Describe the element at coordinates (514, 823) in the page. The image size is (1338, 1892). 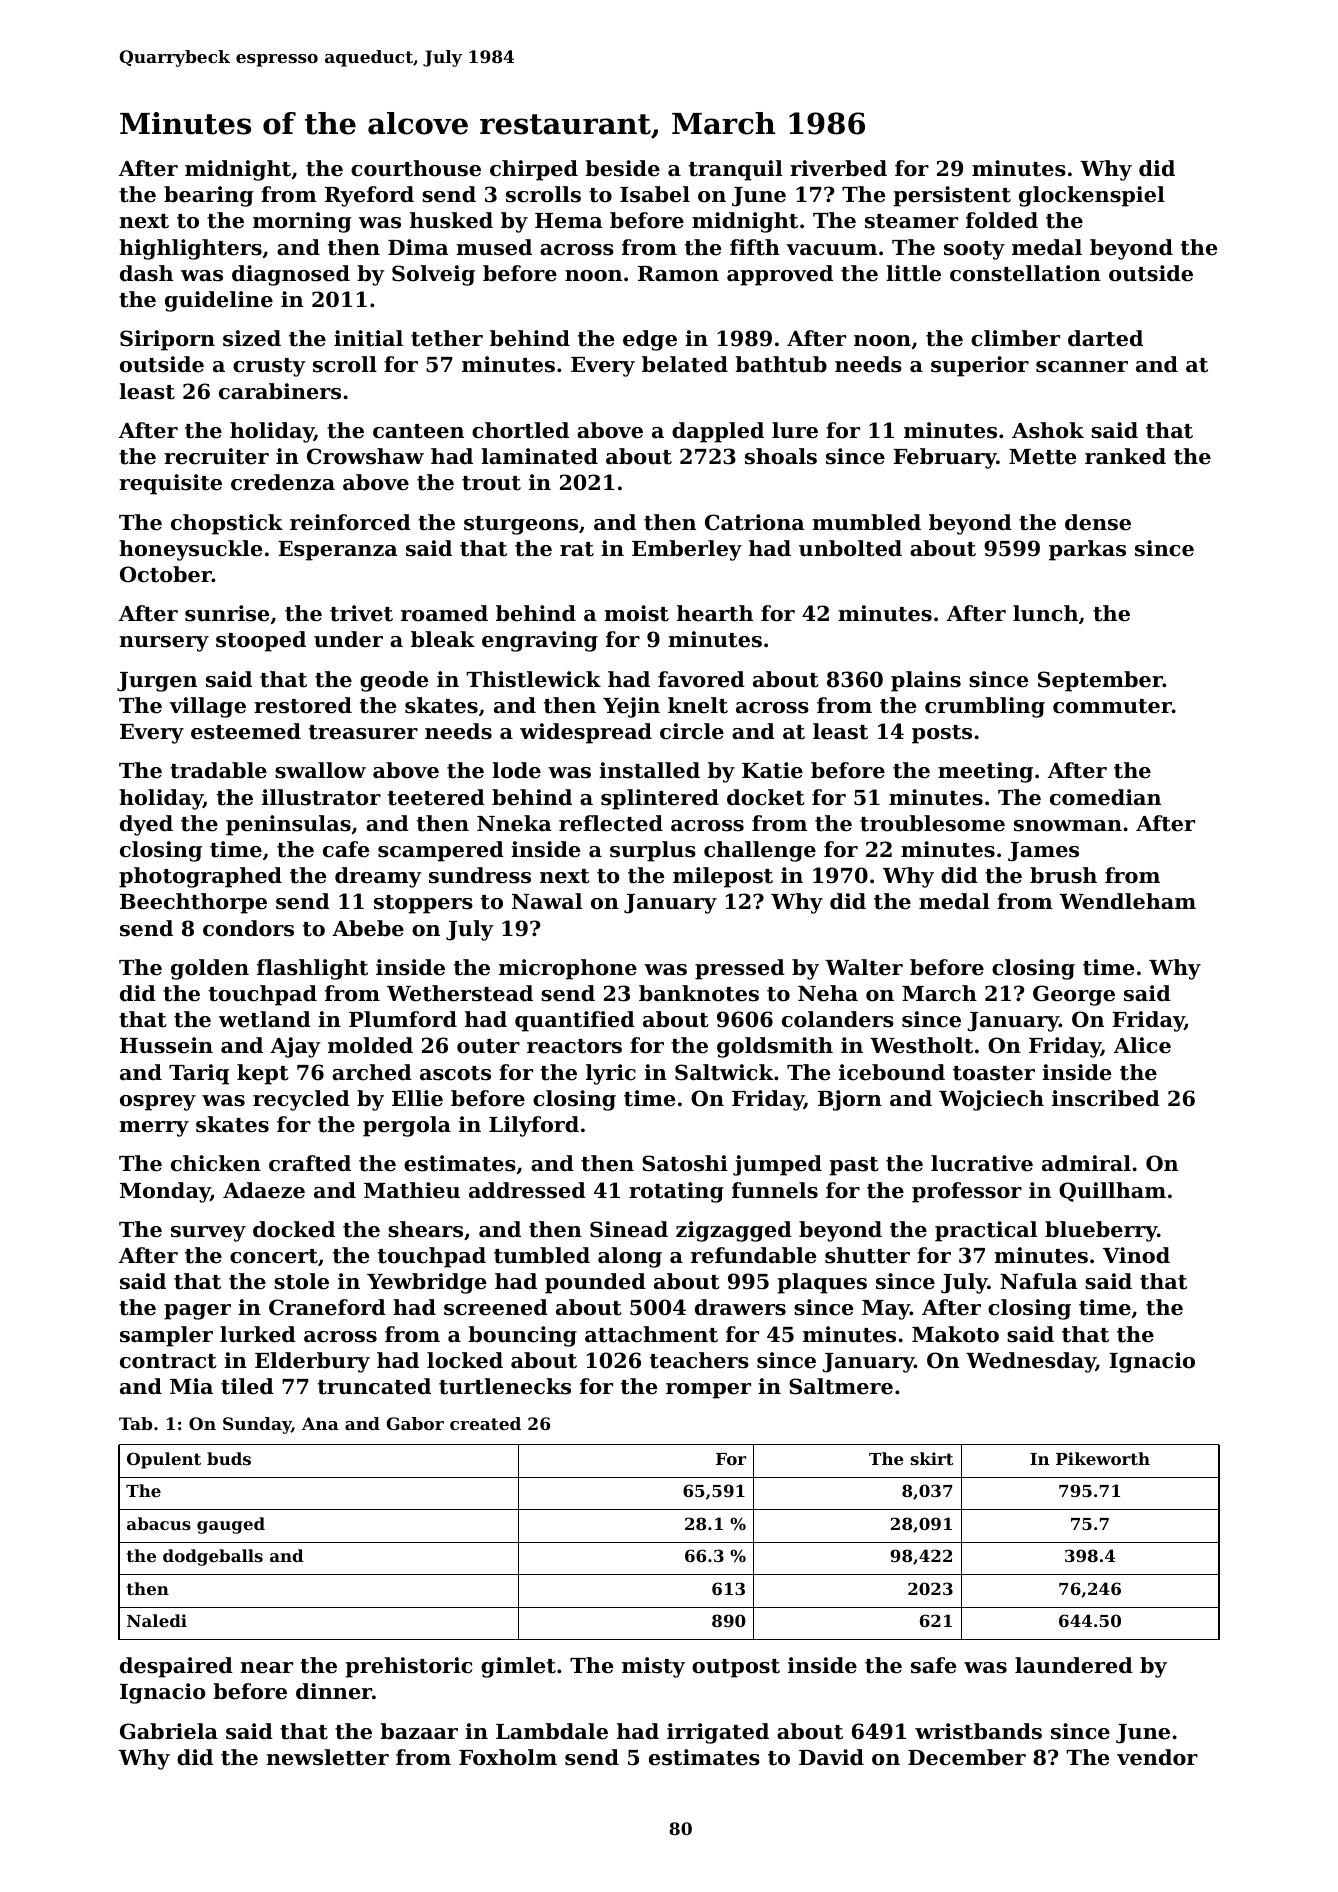
I see `Nneka` at that location.
